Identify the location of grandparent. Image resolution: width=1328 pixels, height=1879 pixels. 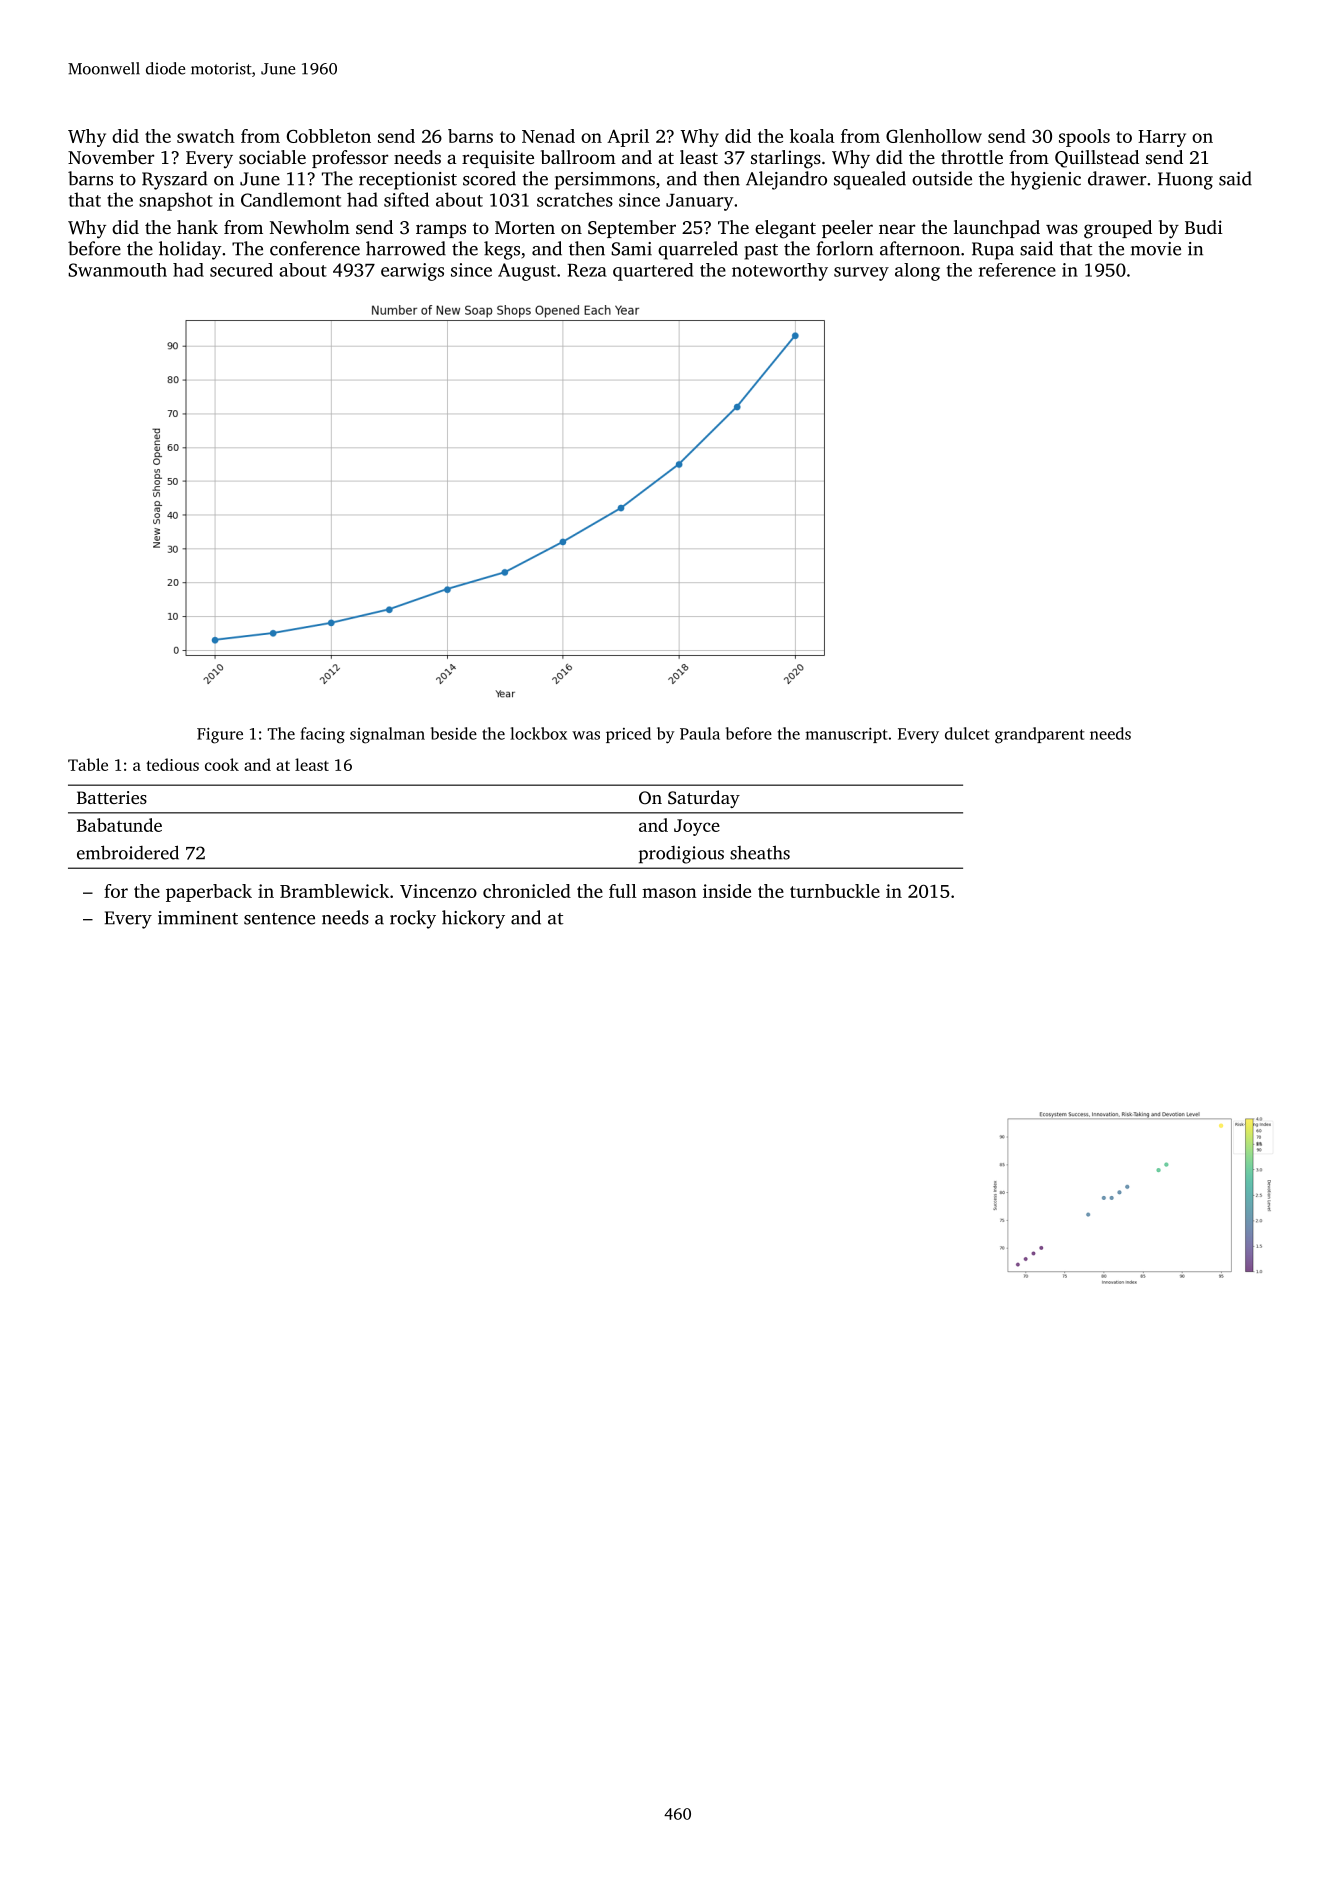
(1039, 735).
